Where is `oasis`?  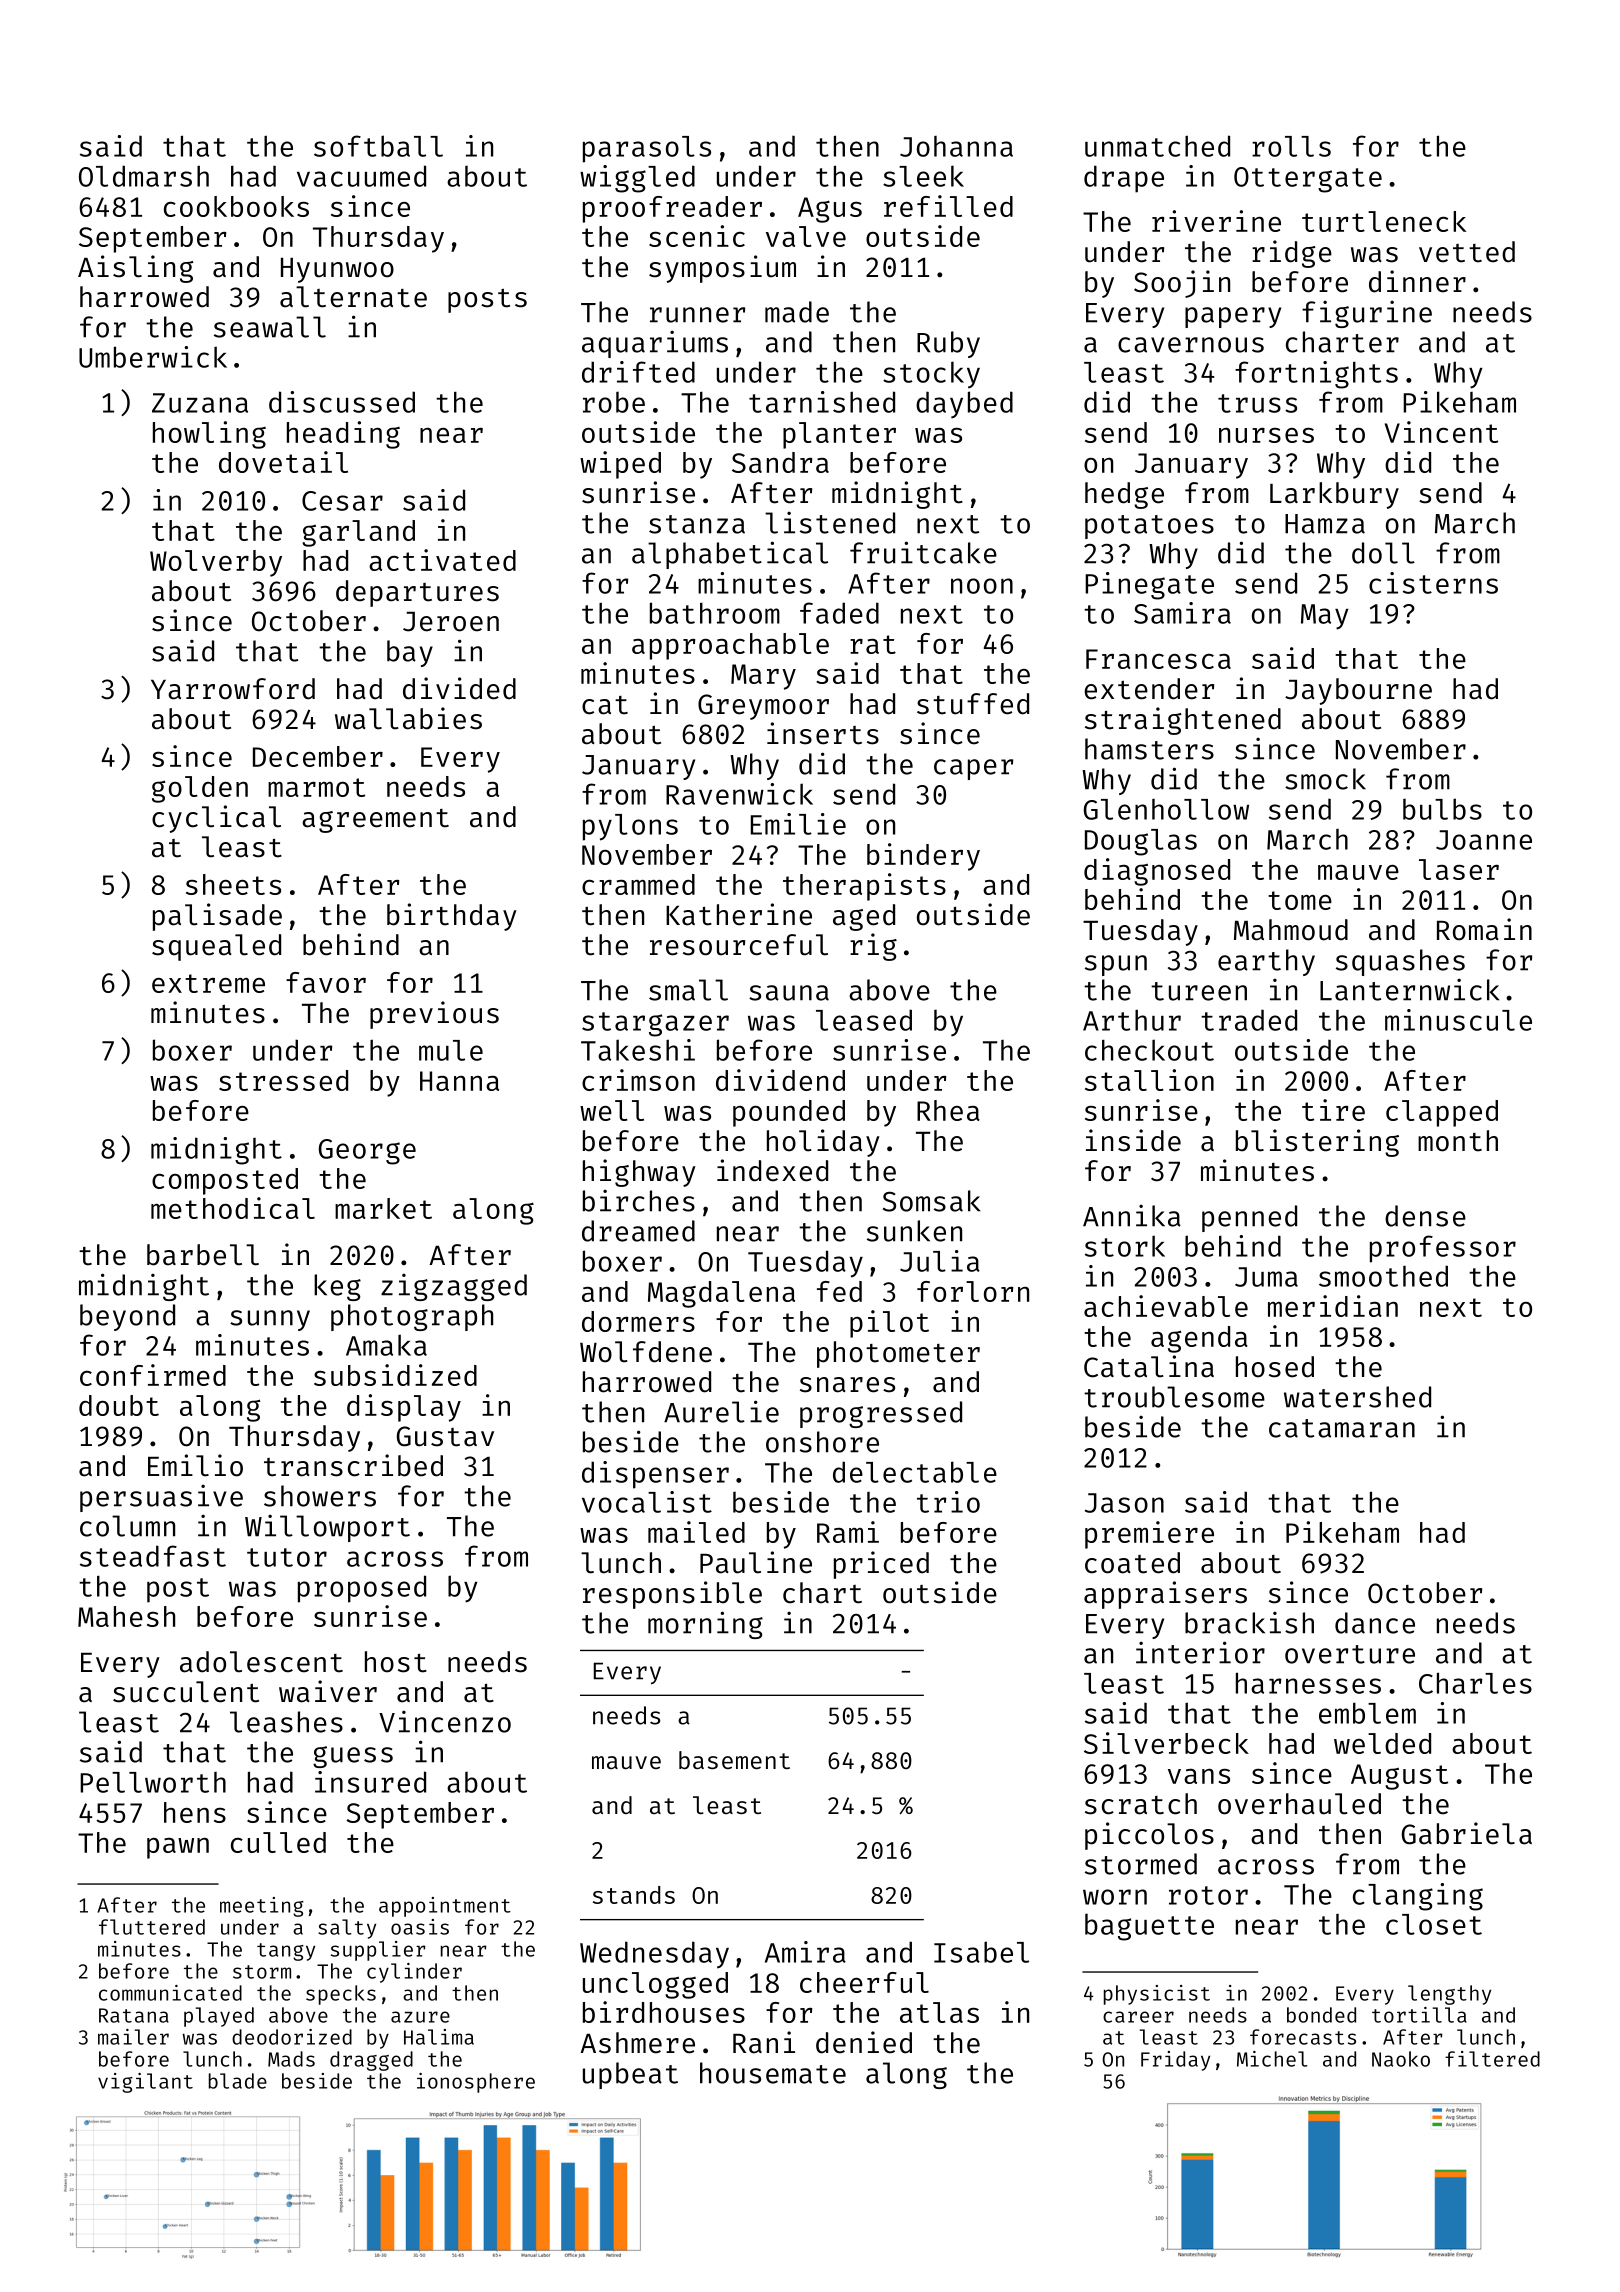 oasis is located at coordinates (420, 1927).
